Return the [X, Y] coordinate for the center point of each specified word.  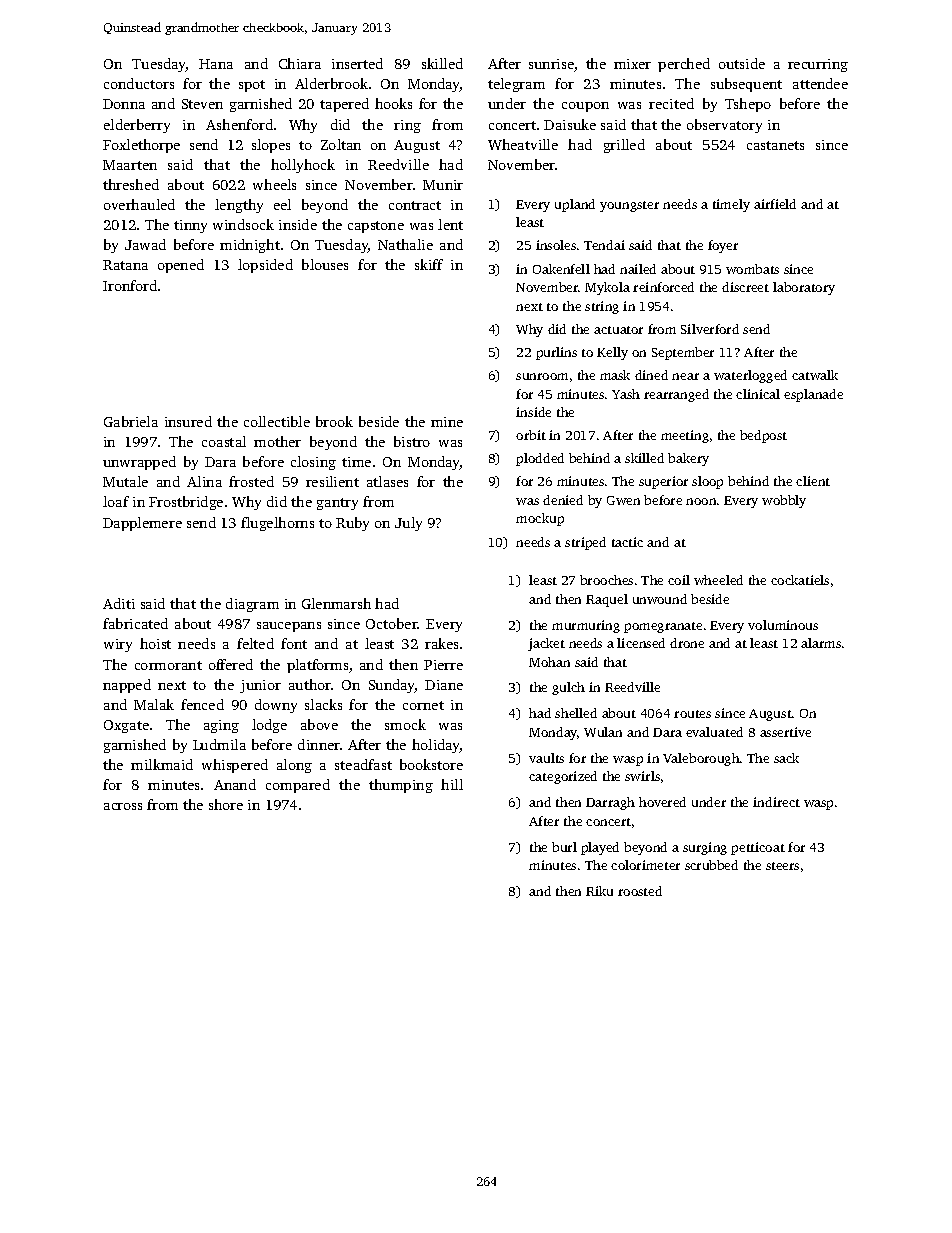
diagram [252, 605]
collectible [277, 421]
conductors [139, 83]
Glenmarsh [336, 603]
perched [684, 65]
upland [575, 205]
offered [231, 664]
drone [687, 643]
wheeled [718, 580]
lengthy [239, 206]
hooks [393, 103]
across [123, 806]
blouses [325, 264]
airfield [775, 204]
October [392, 623]
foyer [723, 246]
